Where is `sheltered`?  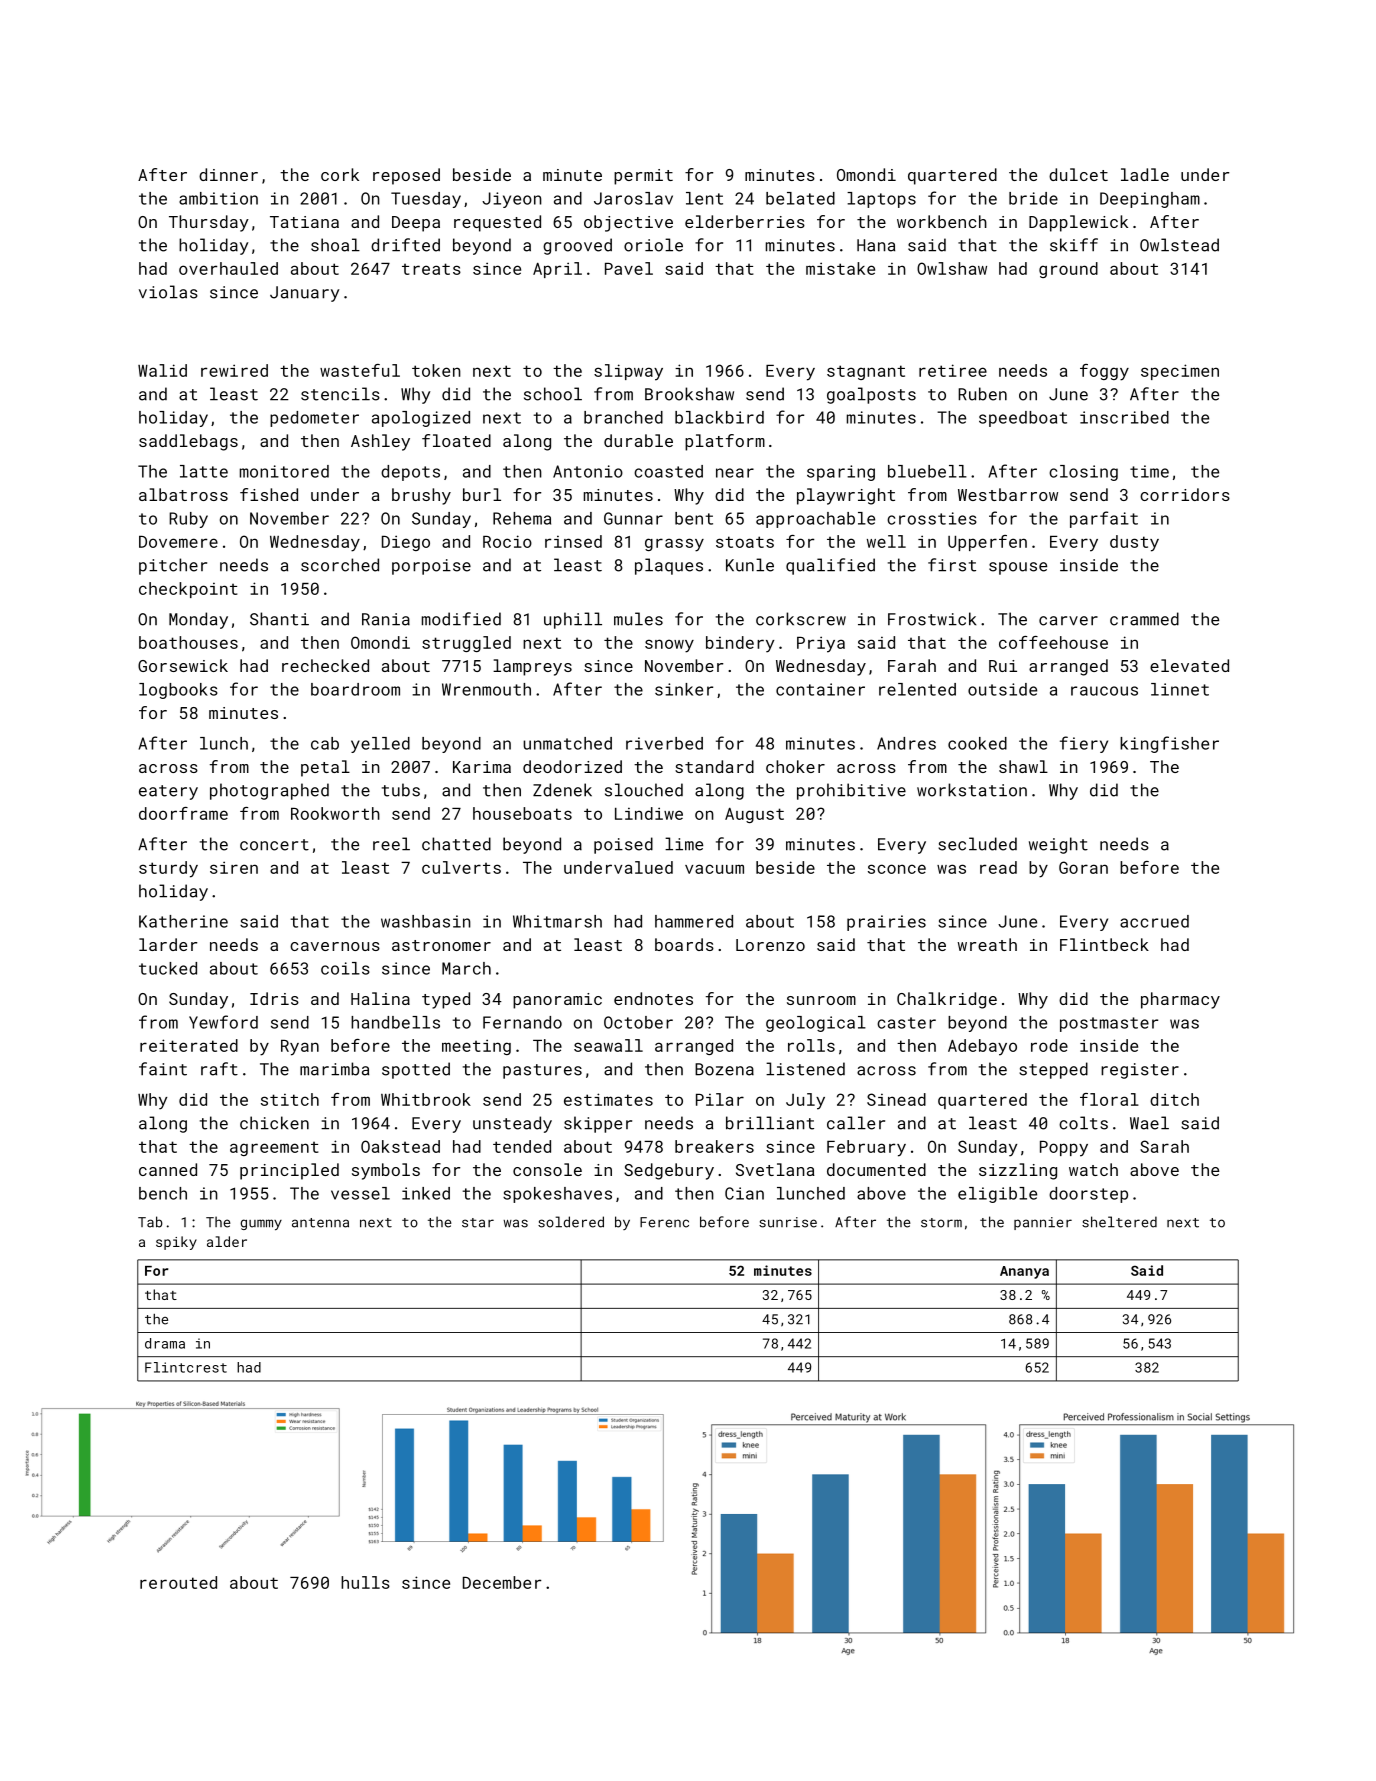
sheltered is located at coordinates (1119, 1222).
